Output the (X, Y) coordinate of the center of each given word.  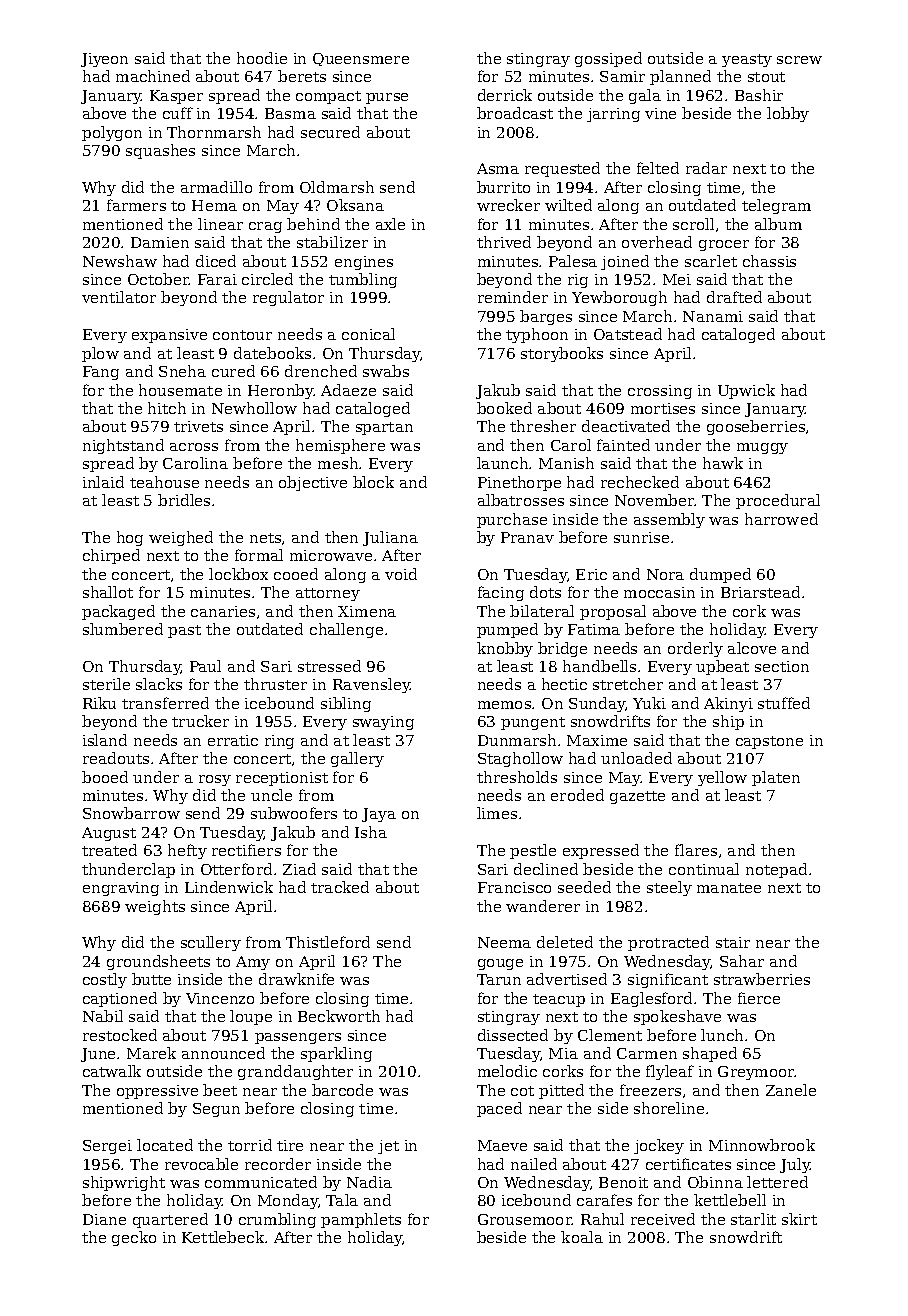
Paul (205, 666)
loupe (251, 1017)
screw (799, 60)
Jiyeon (104, 60)
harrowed (781, 519)
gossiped (608, 59)
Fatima (594, 629)
